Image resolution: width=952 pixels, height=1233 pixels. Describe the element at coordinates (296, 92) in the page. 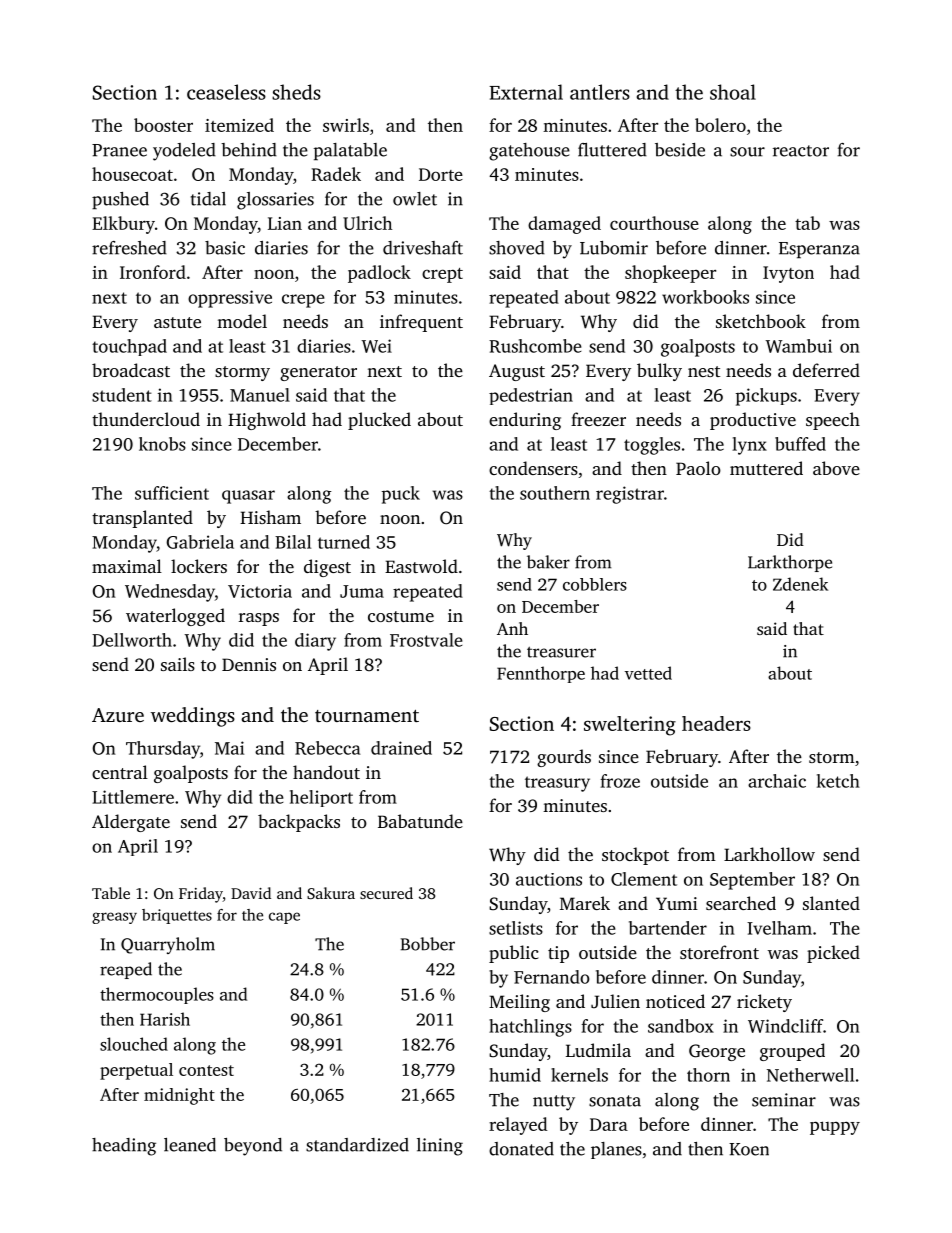

I see `sheds` at that location.
